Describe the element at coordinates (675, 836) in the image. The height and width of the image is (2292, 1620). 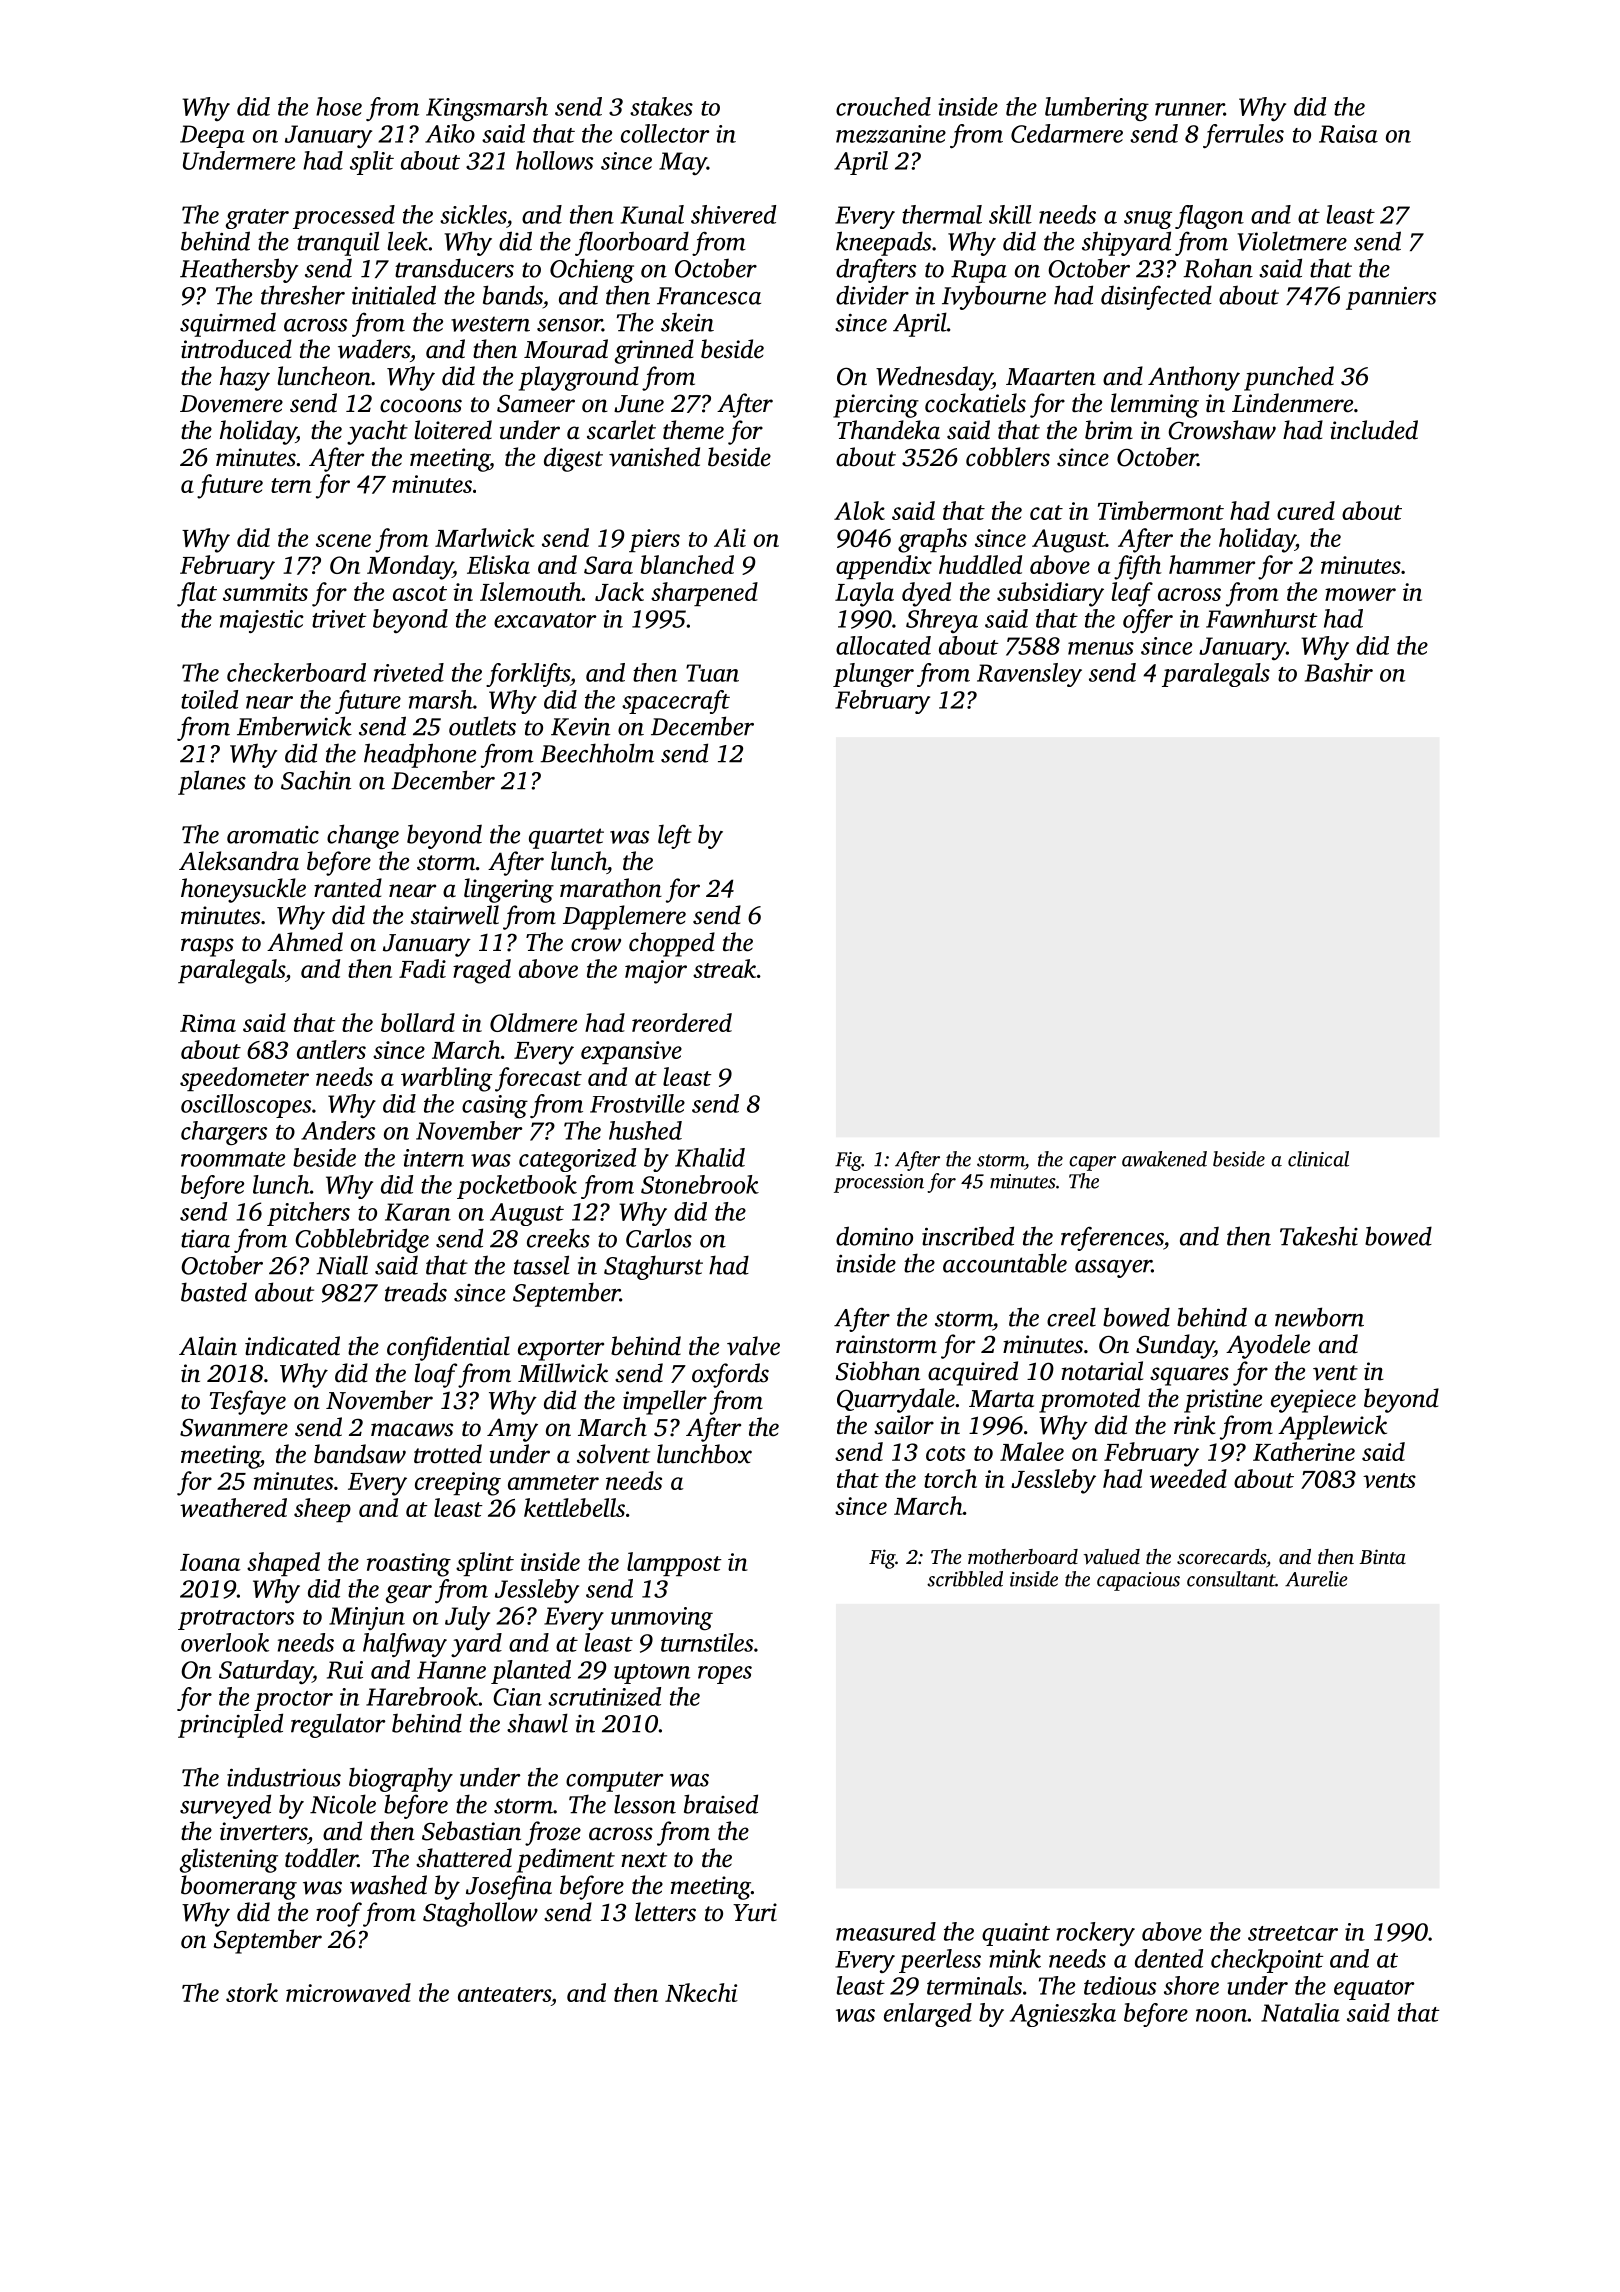
I see `left` at that location.
